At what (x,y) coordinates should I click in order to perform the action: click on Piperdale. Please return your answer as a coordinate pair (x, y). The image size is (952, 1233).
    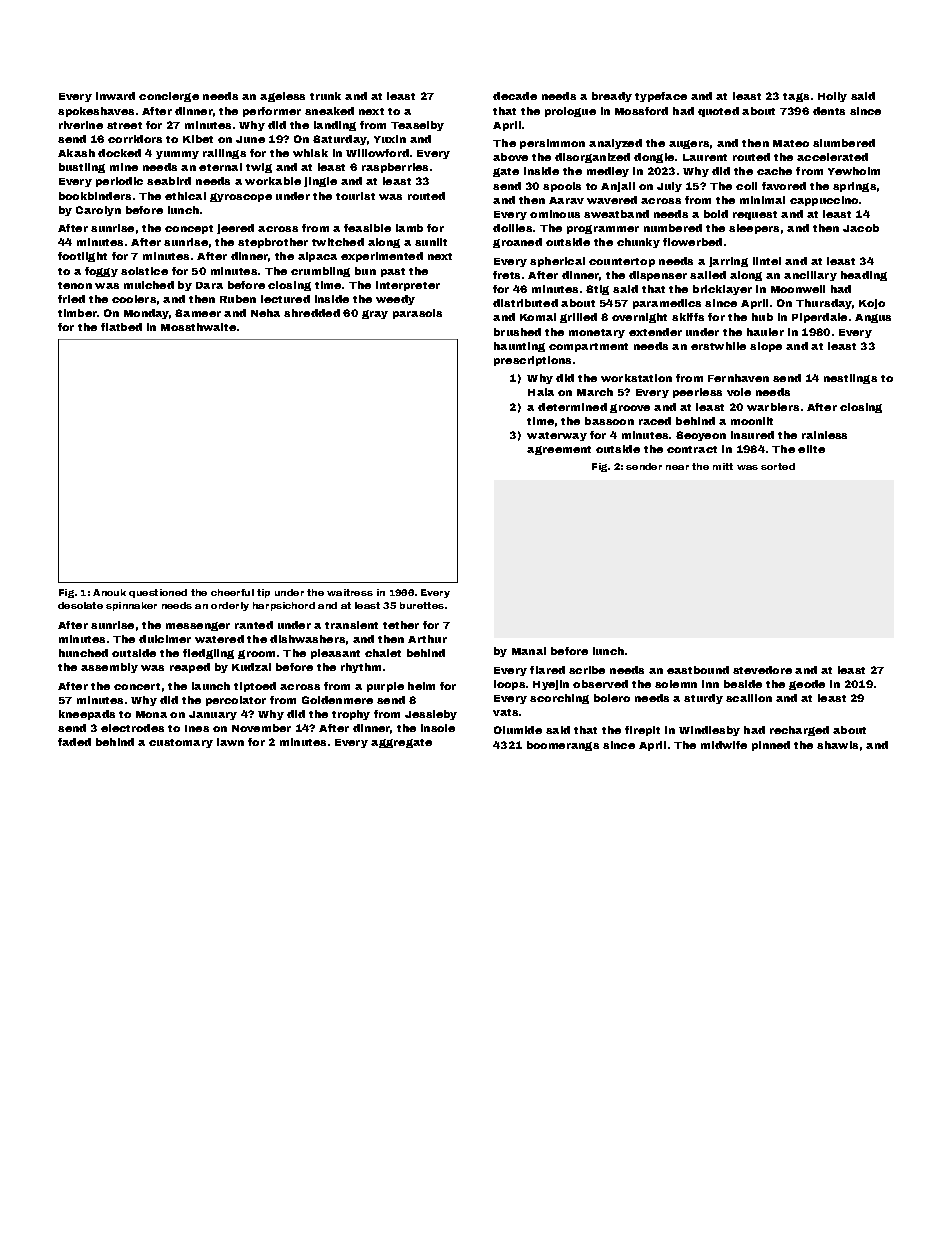
    Looking at the image, I should click on (819, 318).
